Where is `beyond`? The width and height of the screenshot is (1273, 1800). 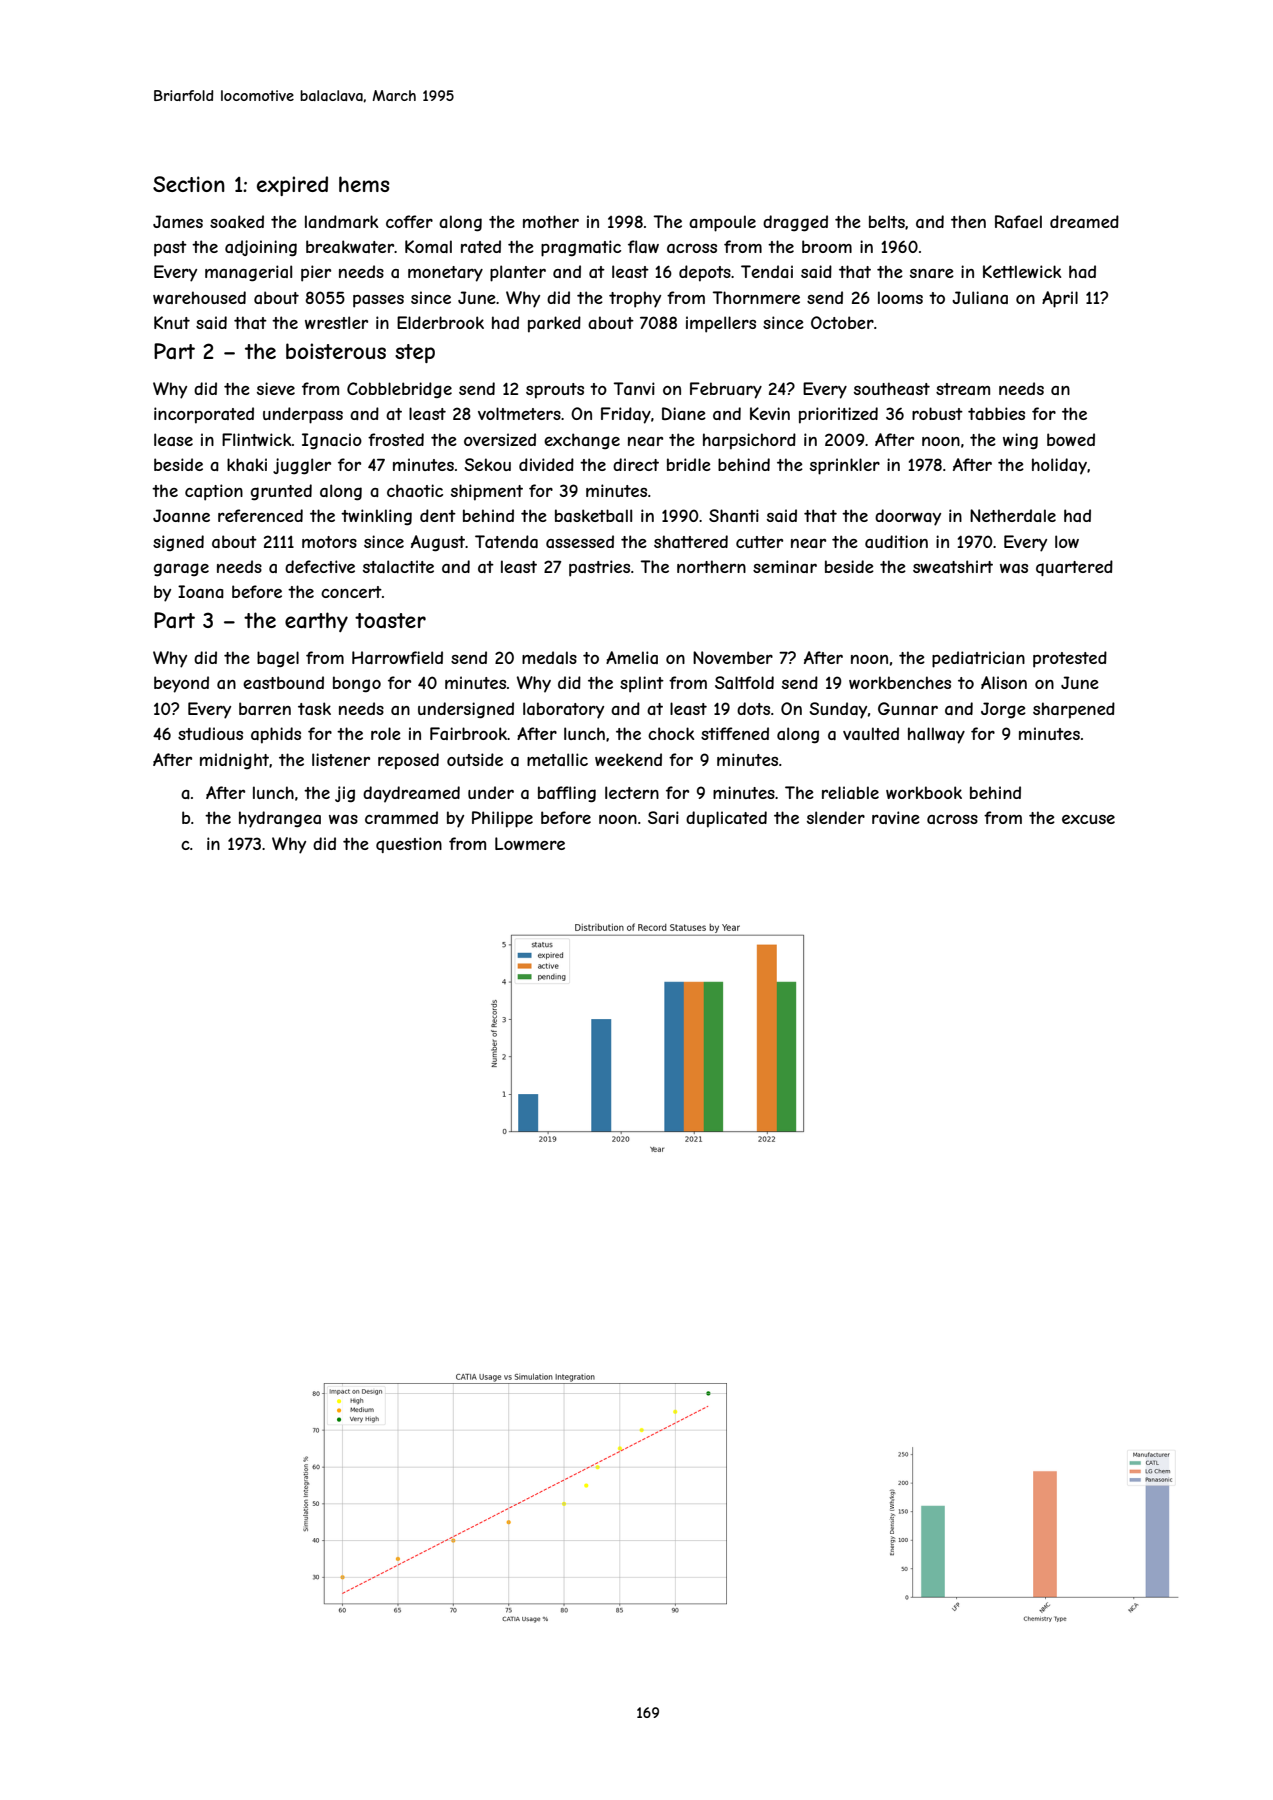 beyond is located at coordinates (181, 684).
